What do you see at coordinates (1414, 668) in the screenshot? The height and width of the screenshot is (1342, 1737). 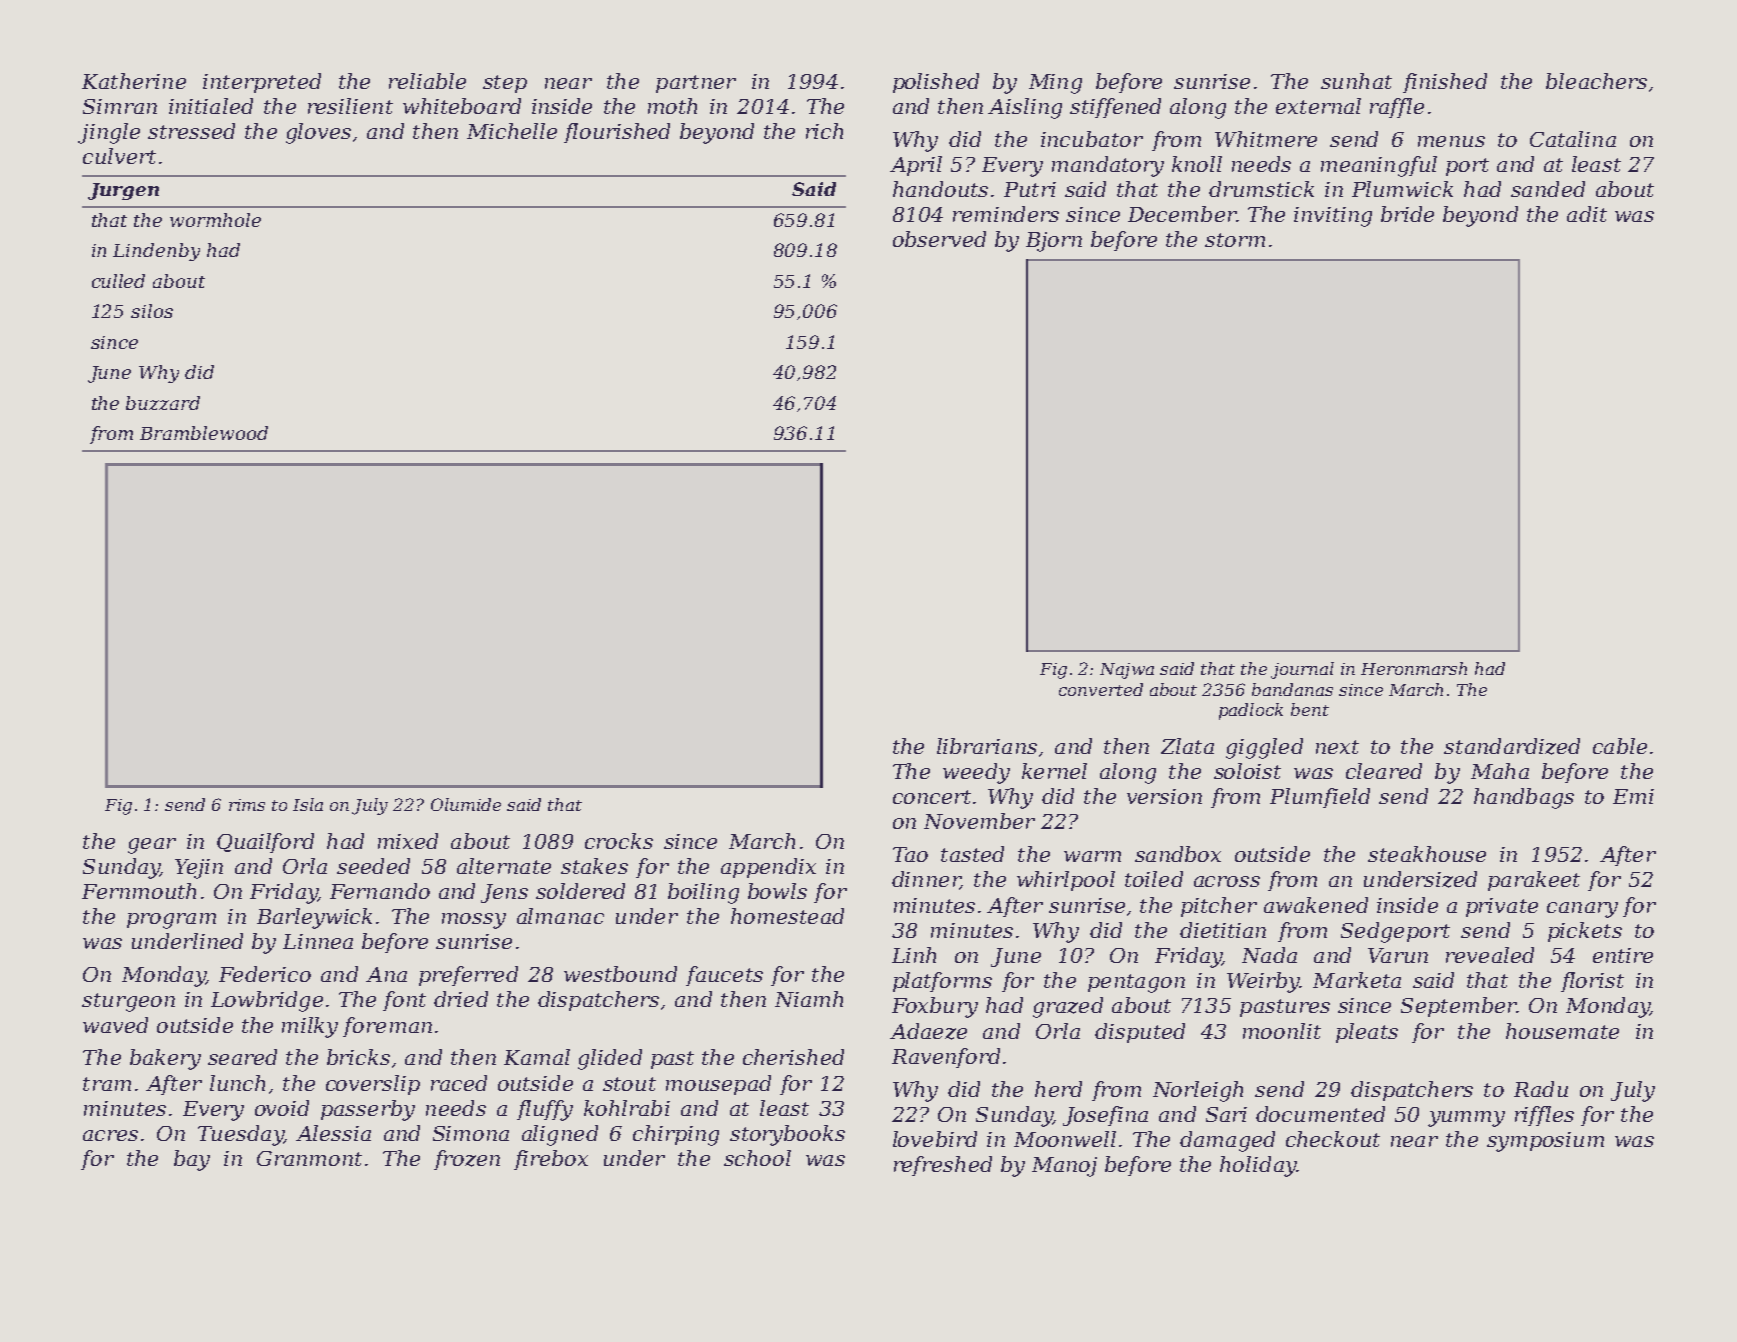 I see `Heronmarsh` at bounding box center [1414, 668].
